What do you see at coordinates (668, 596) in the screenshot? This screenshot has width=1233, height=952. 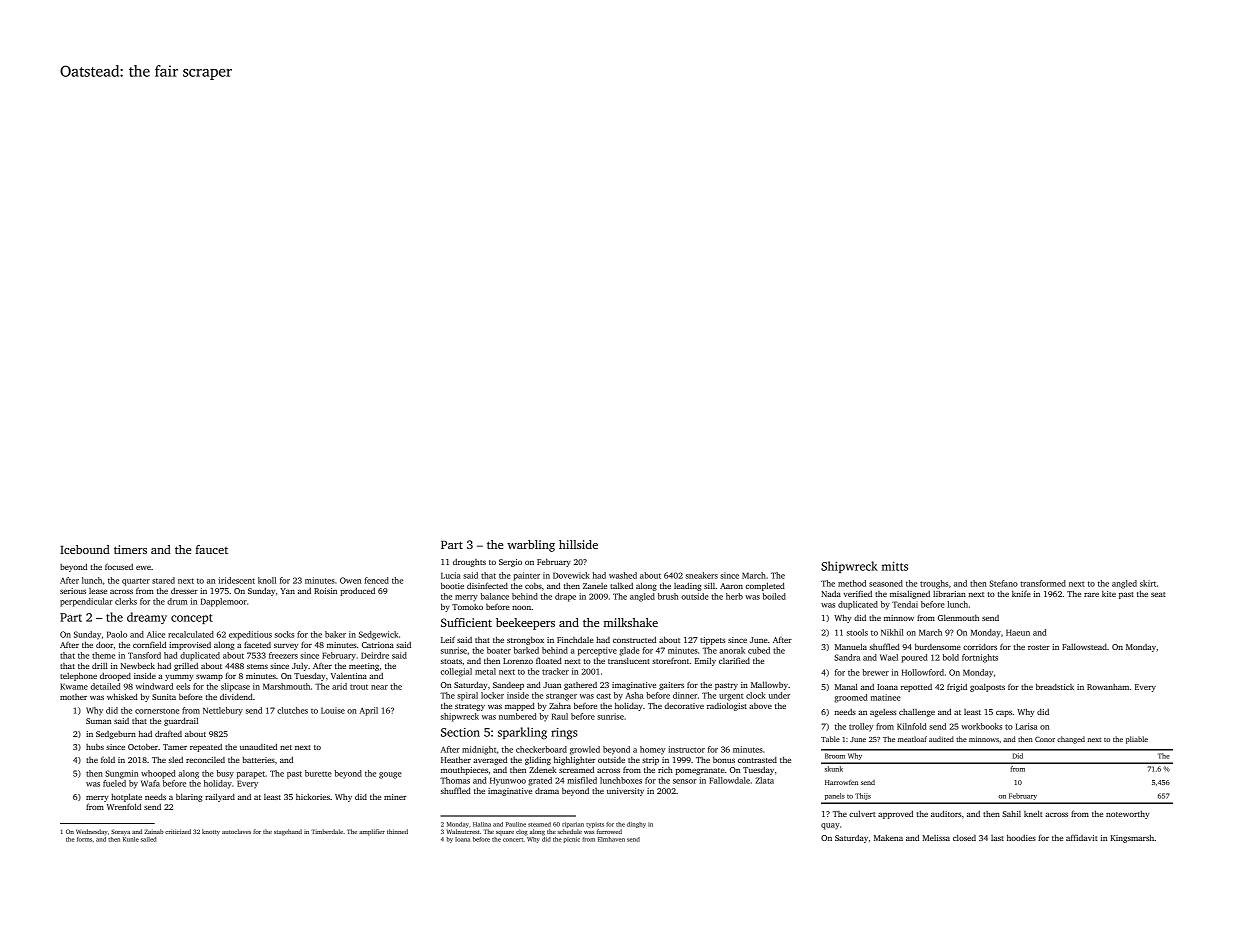 I see `brush` at bounding box center [668, 596].
